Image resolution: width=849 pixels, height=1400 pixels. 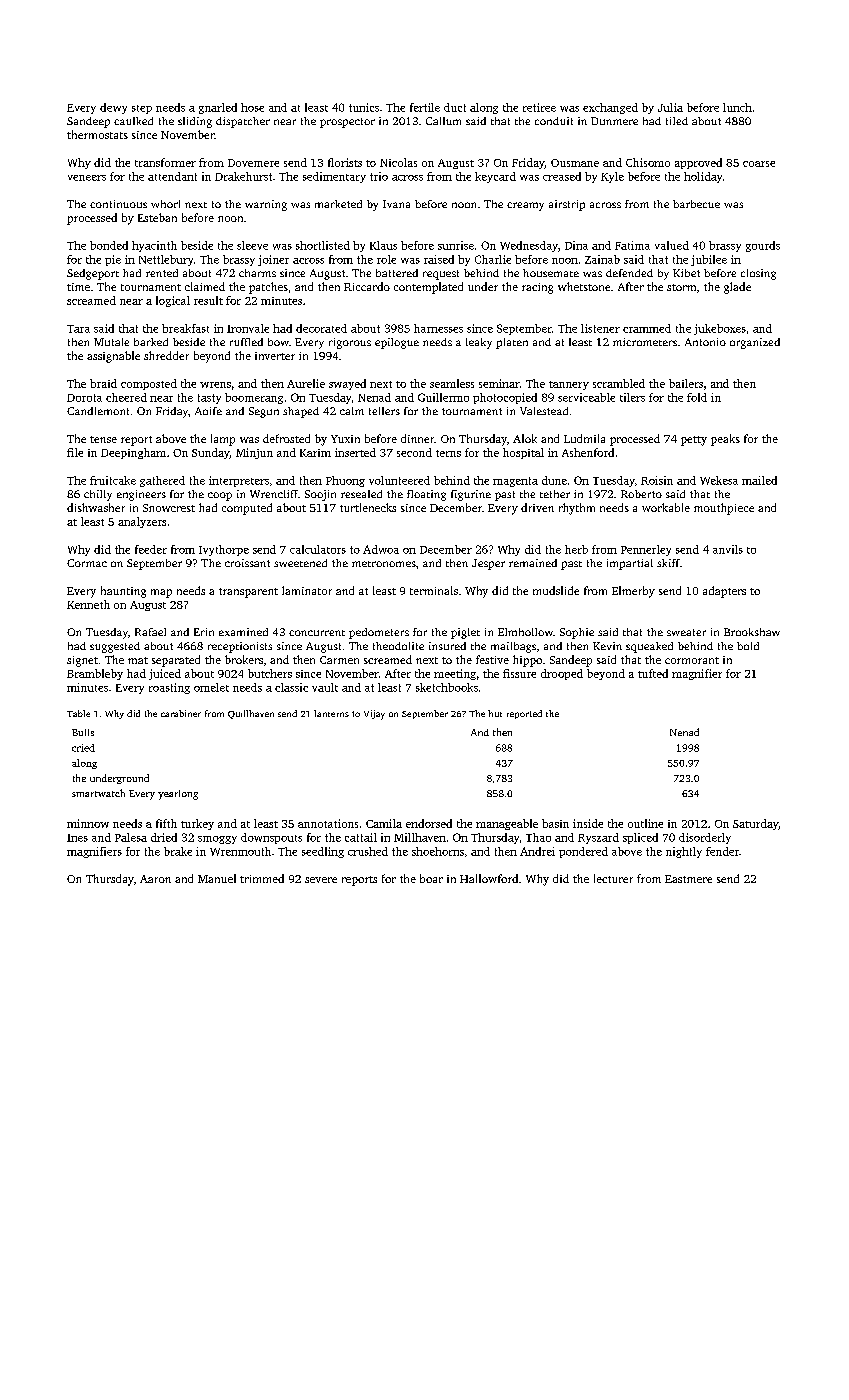 What do you see at coordinates (364, 107) in the screenshot?
I see `tunics` at bounding box center [364, 107].
